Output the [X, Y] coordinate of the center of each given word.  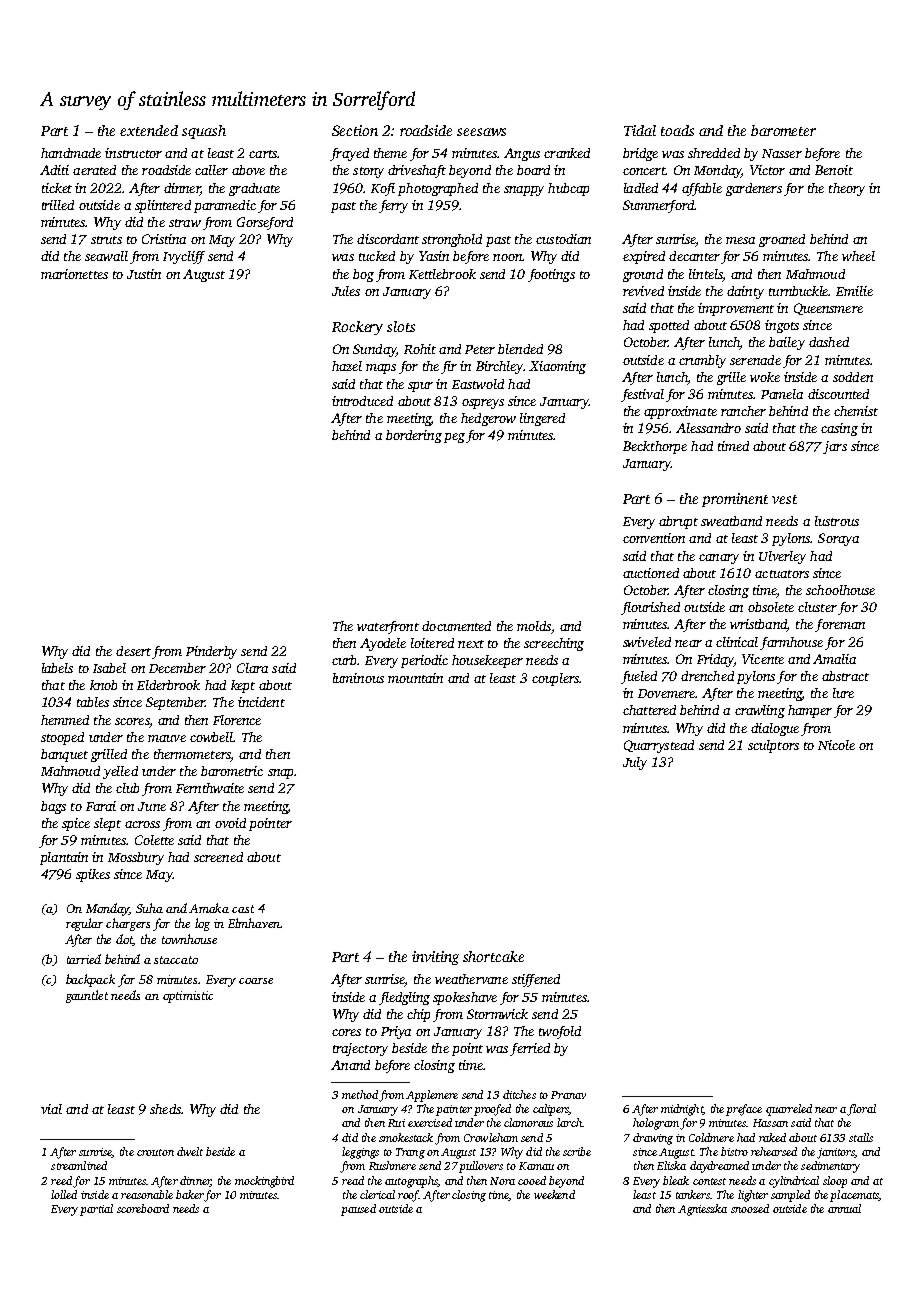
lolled [64, 1194]
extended [149, 130]
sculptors [773, 746]
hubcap [568, 189]
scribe [577, 1151]
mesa [740, 240]
